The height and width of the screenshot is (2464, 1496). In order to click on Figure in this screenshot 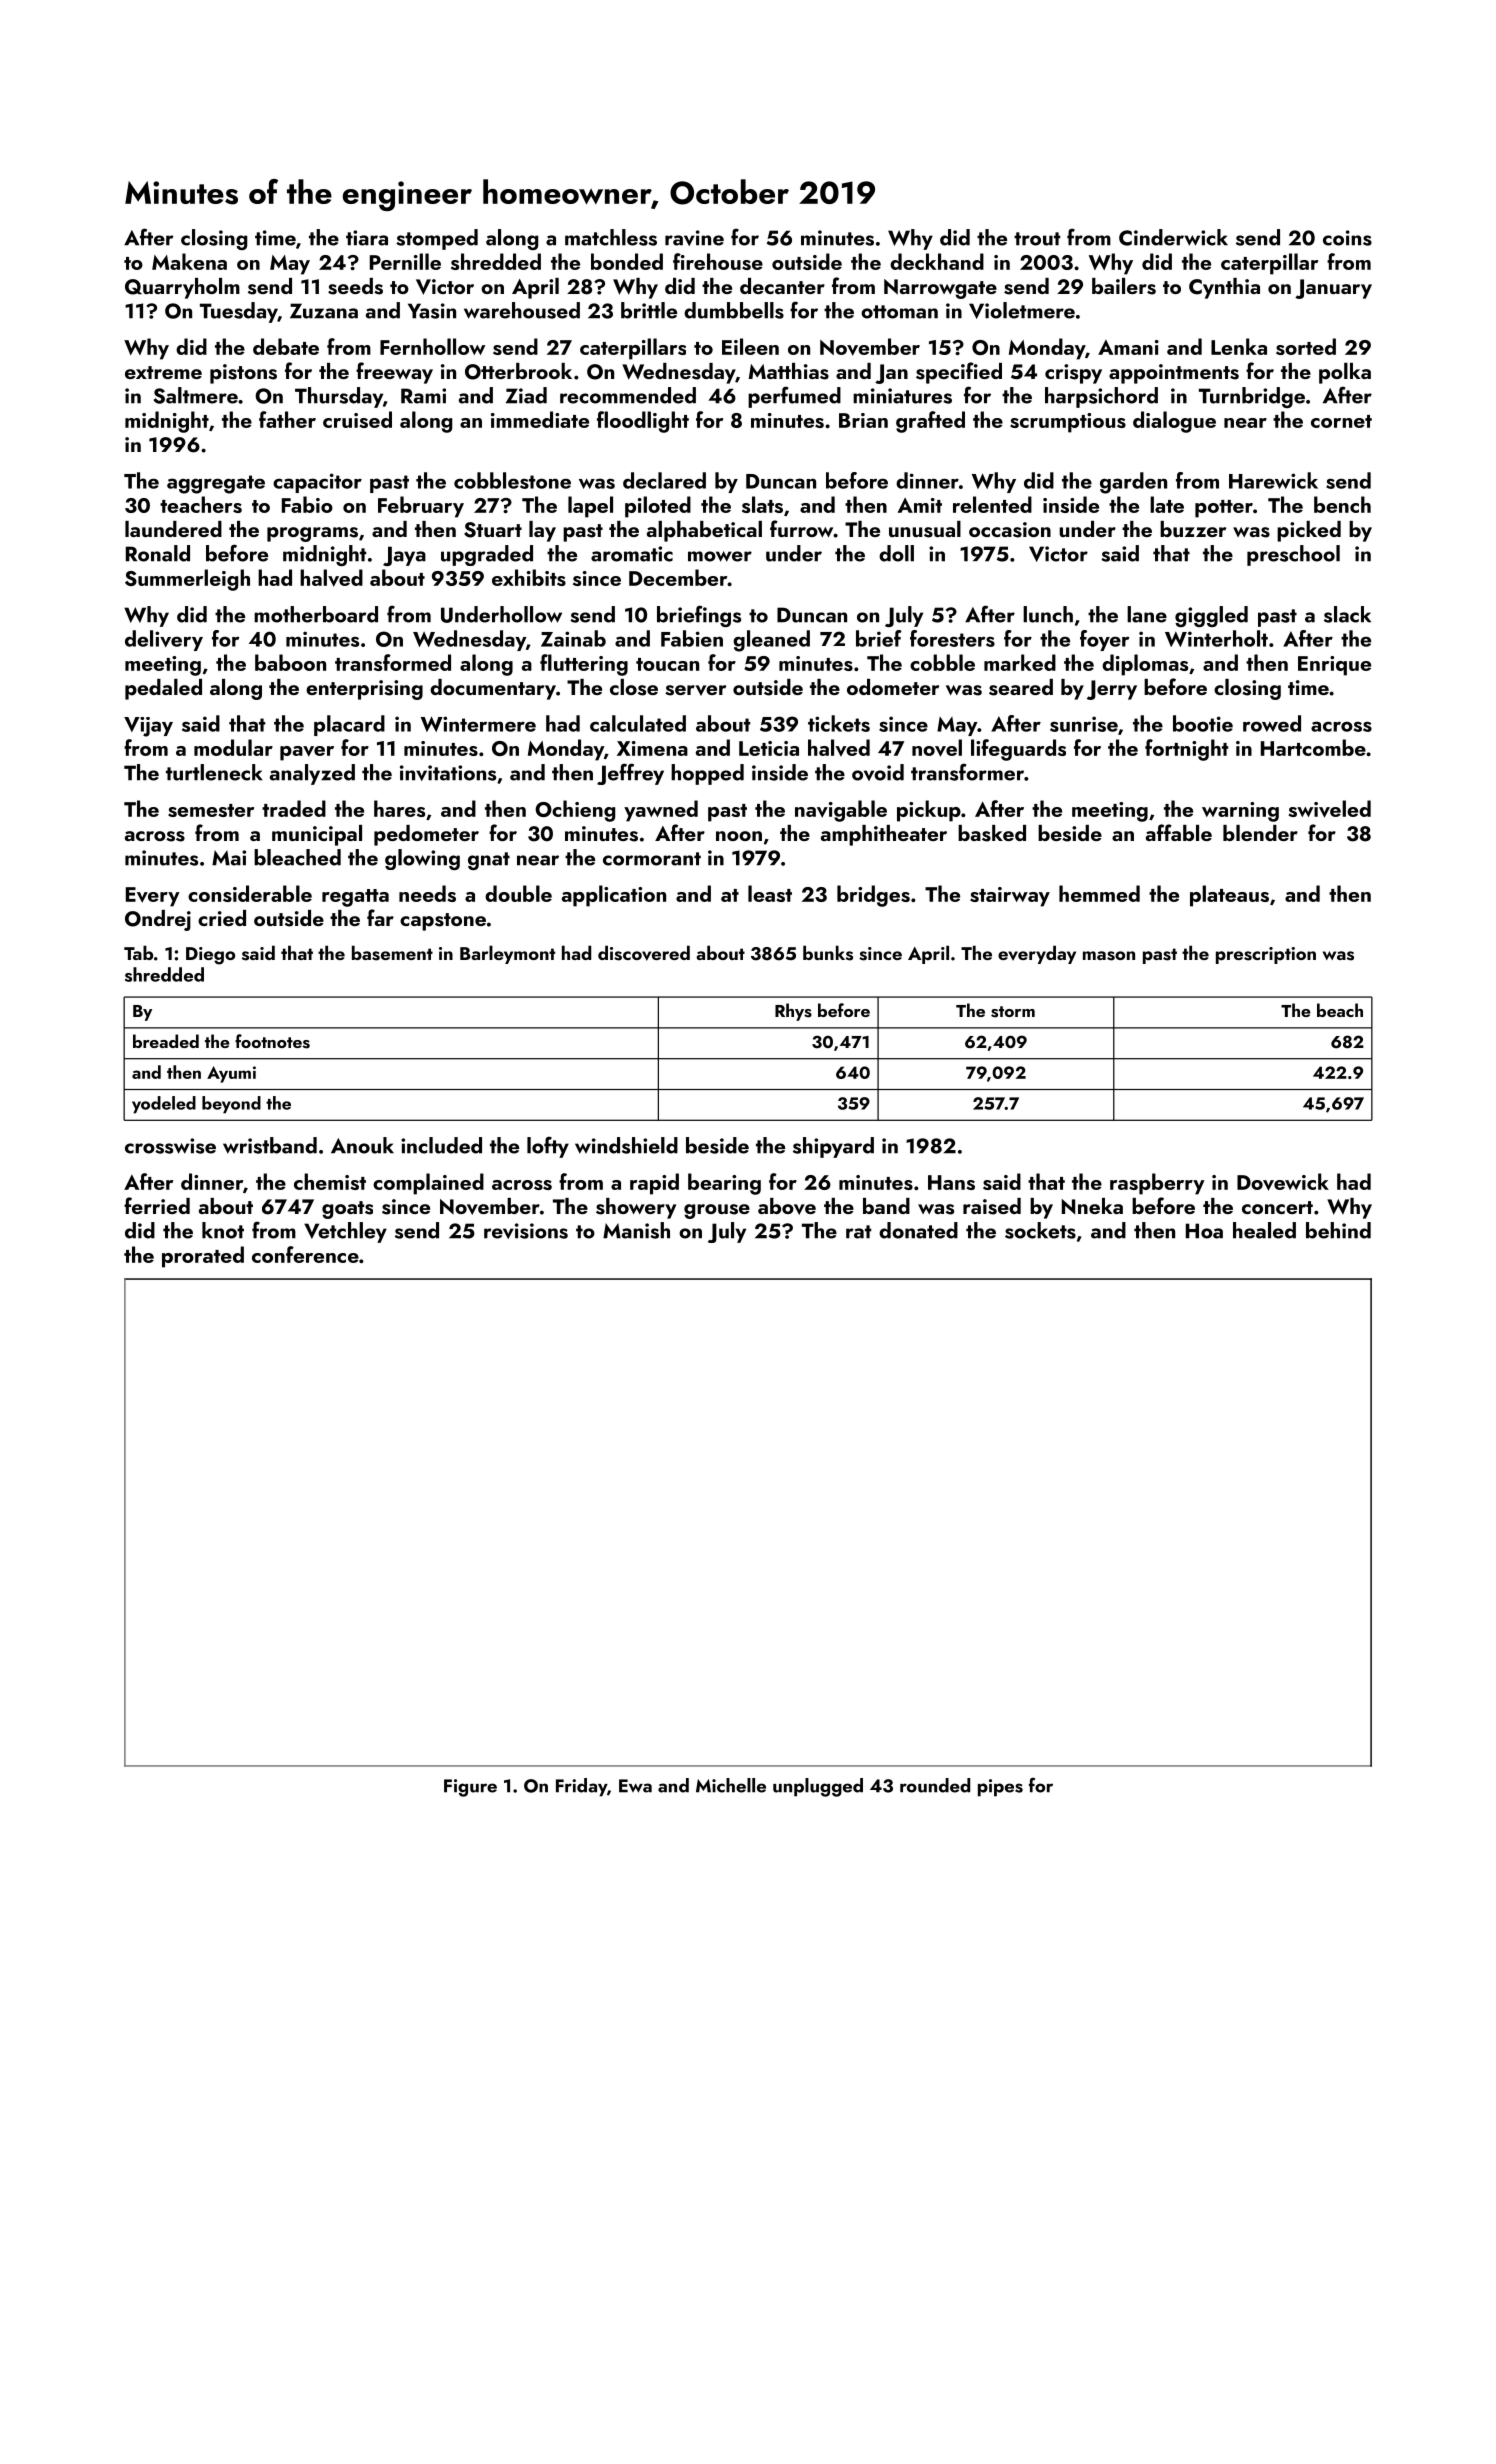, I will do `click(470, 1788)`.
